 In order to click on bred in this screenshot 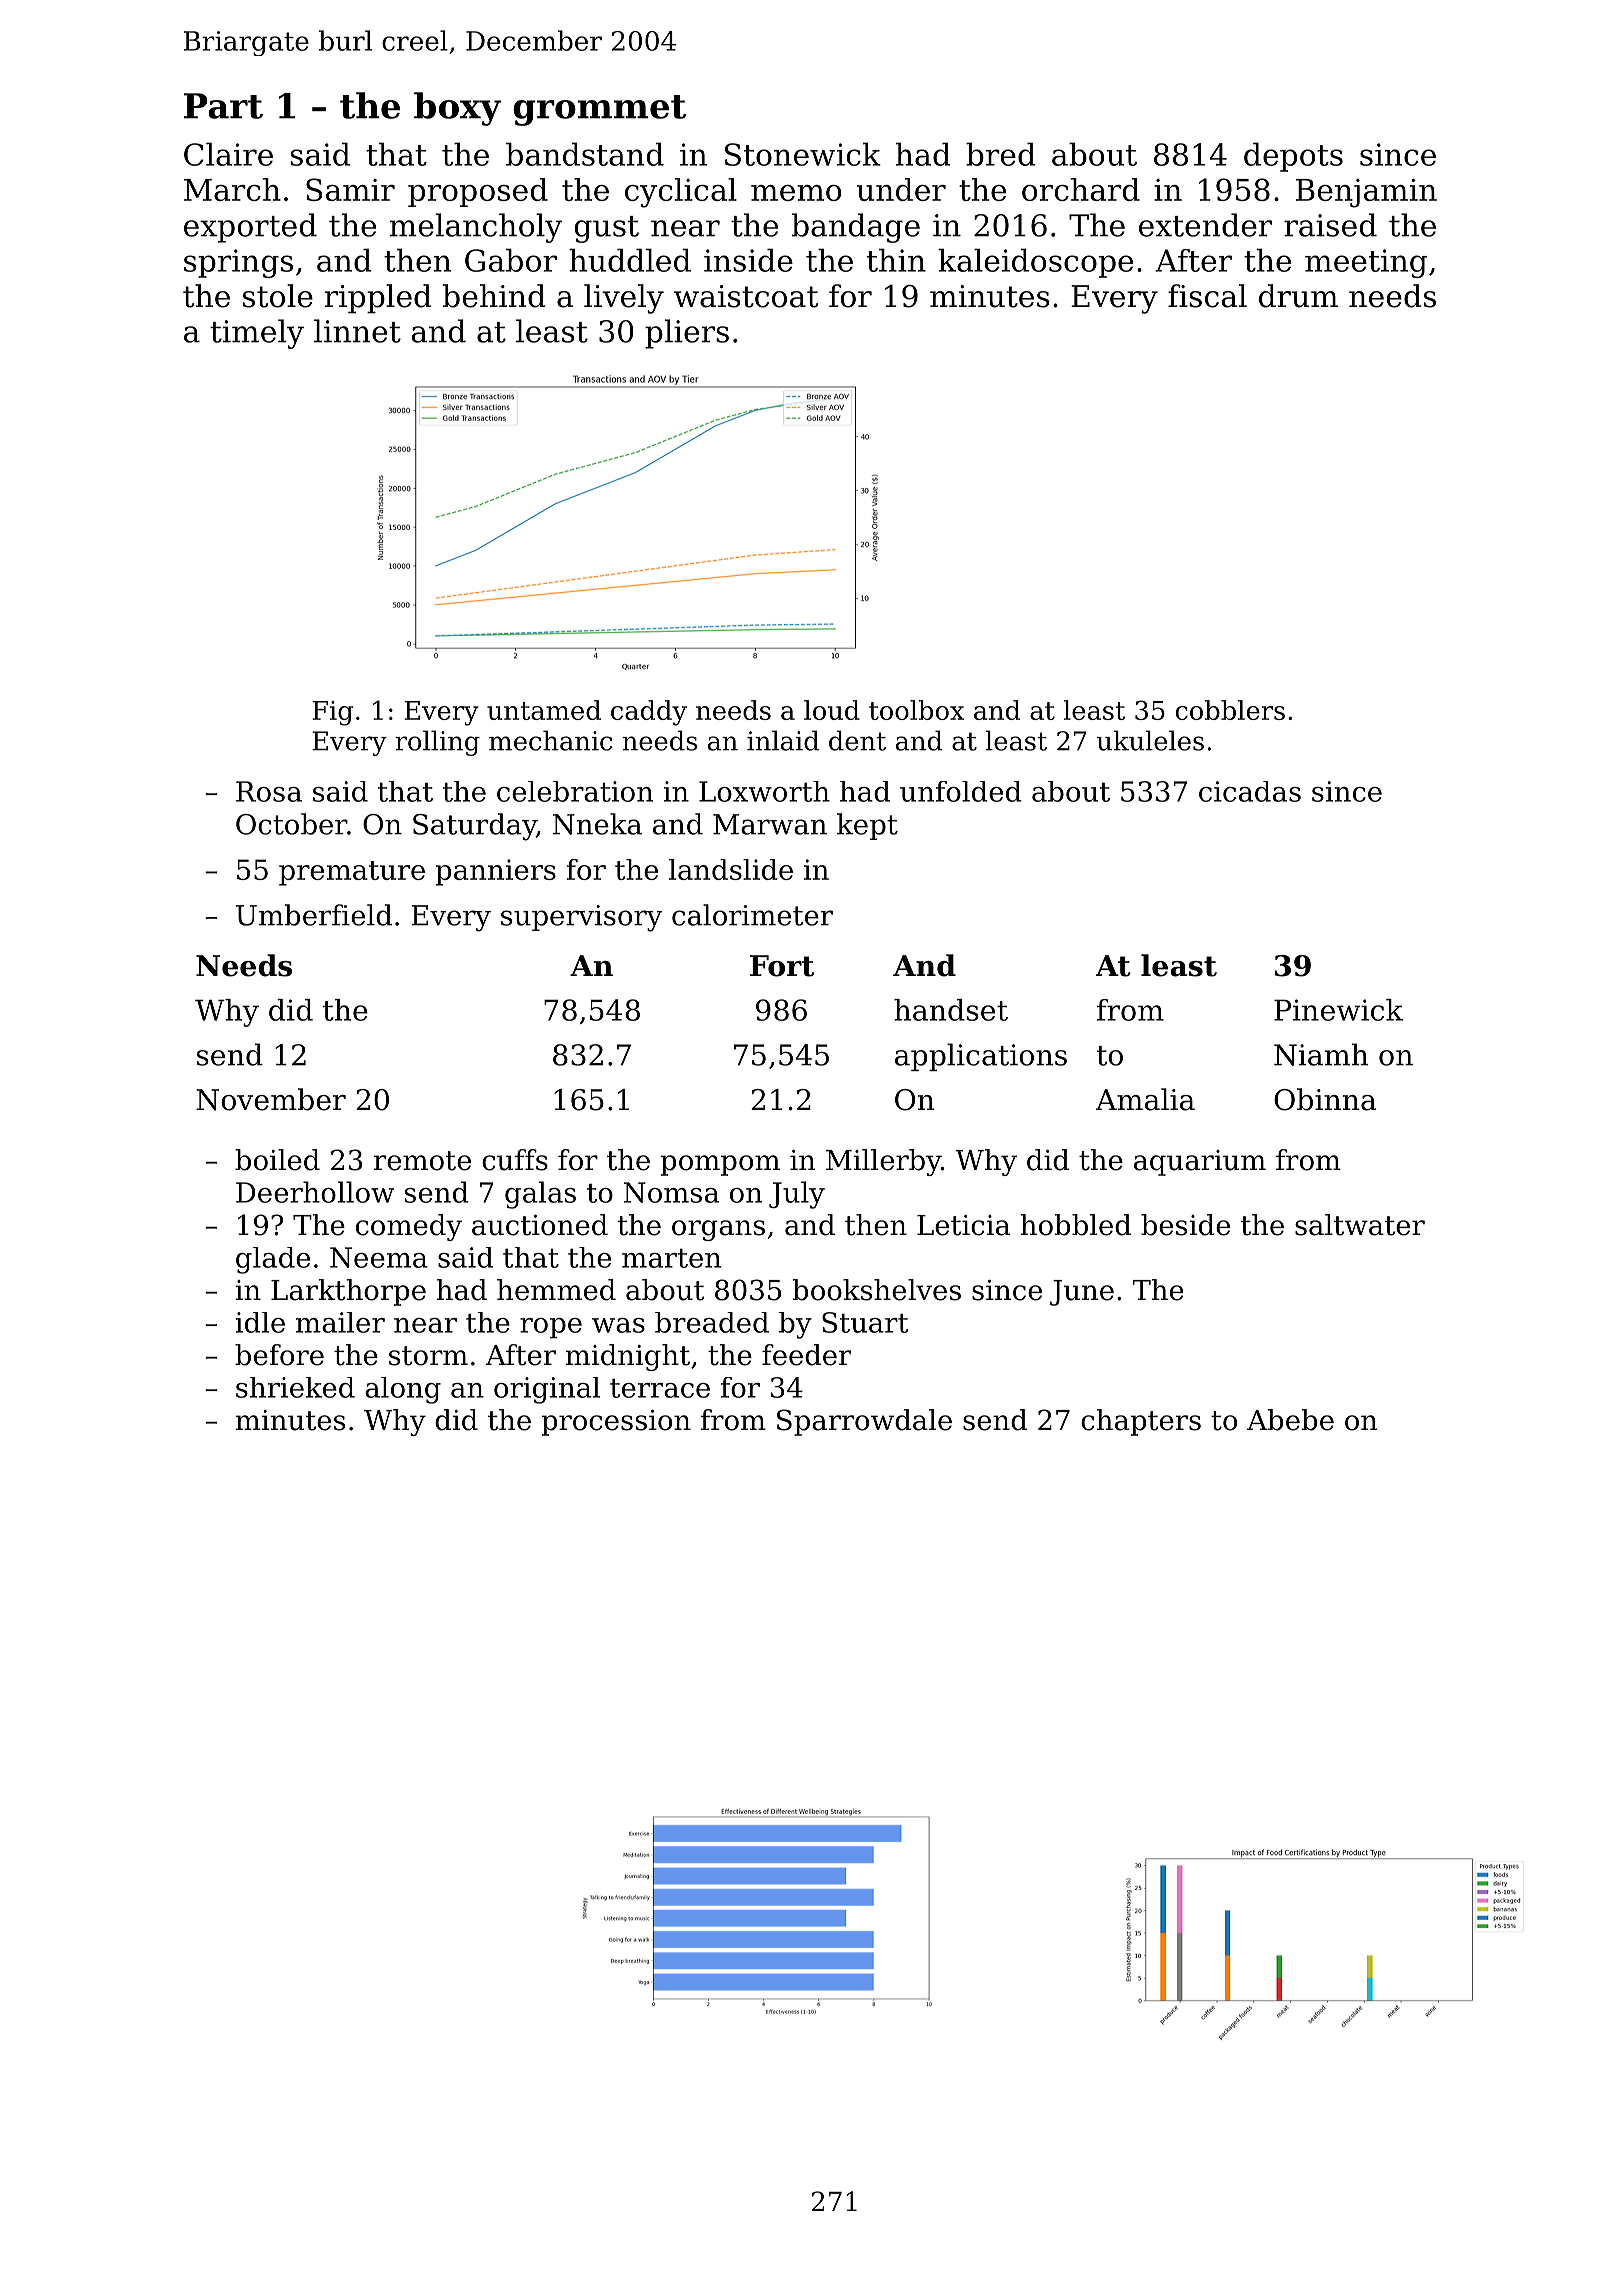, I will do `click(1001, 154)`.
